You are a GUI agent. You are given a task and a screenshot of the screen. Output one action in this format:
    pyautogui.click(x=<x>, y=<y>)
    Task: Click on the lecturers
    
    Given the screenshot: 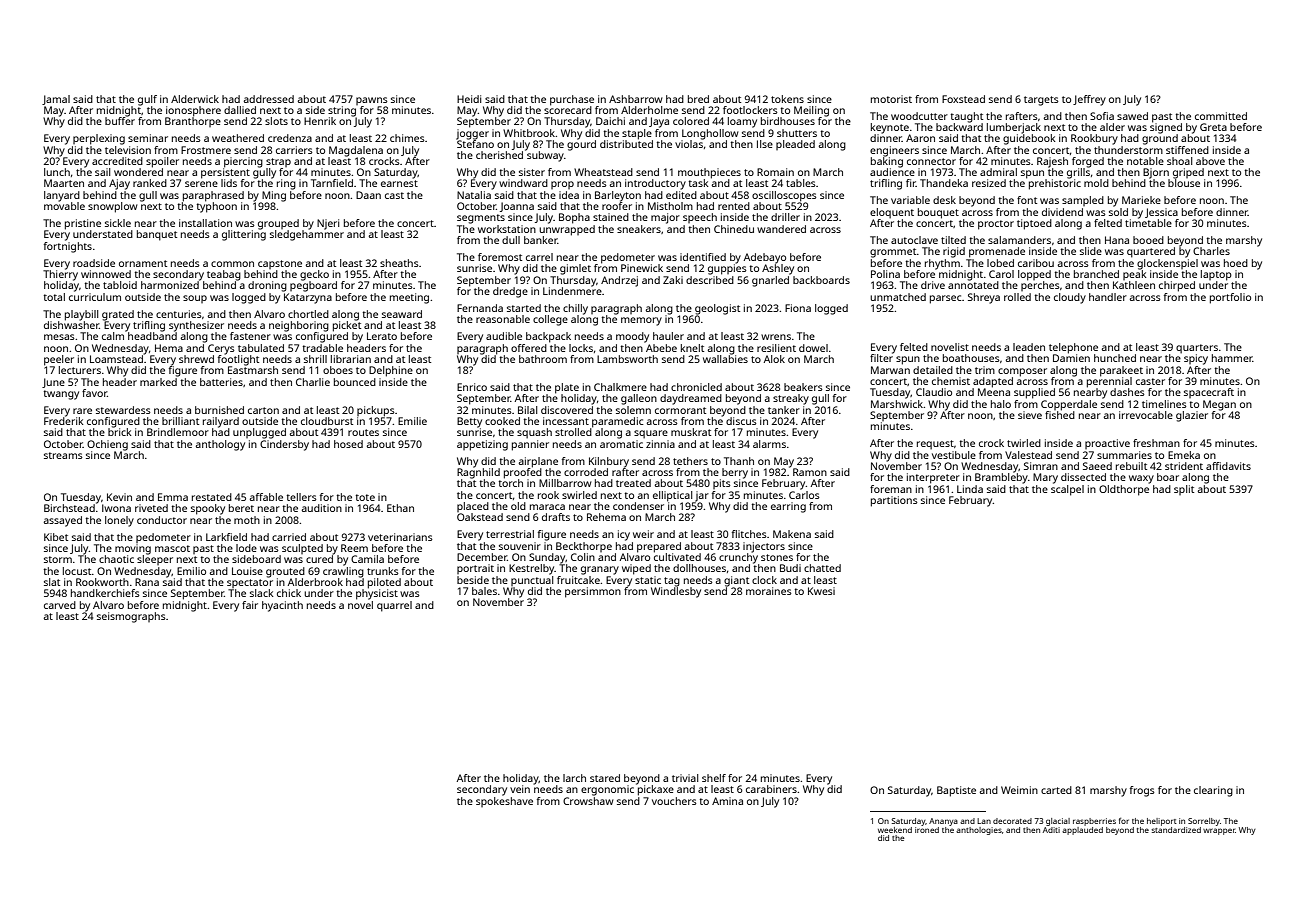 What is the action you would take?
    pyautogui.click(x=80, y=370)
